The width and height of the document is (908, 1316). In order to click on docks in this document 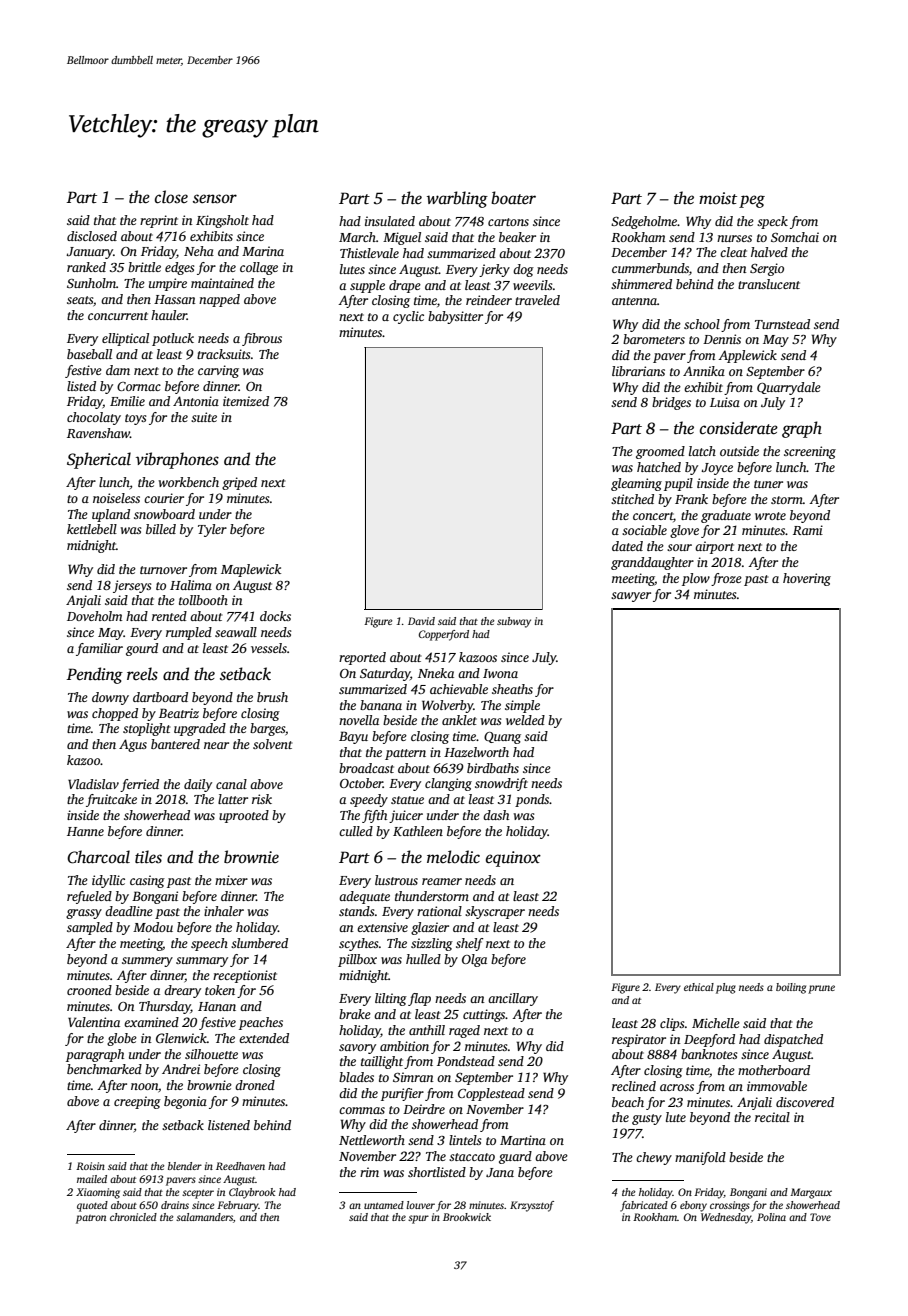, I will do `click(275, 616)`.
